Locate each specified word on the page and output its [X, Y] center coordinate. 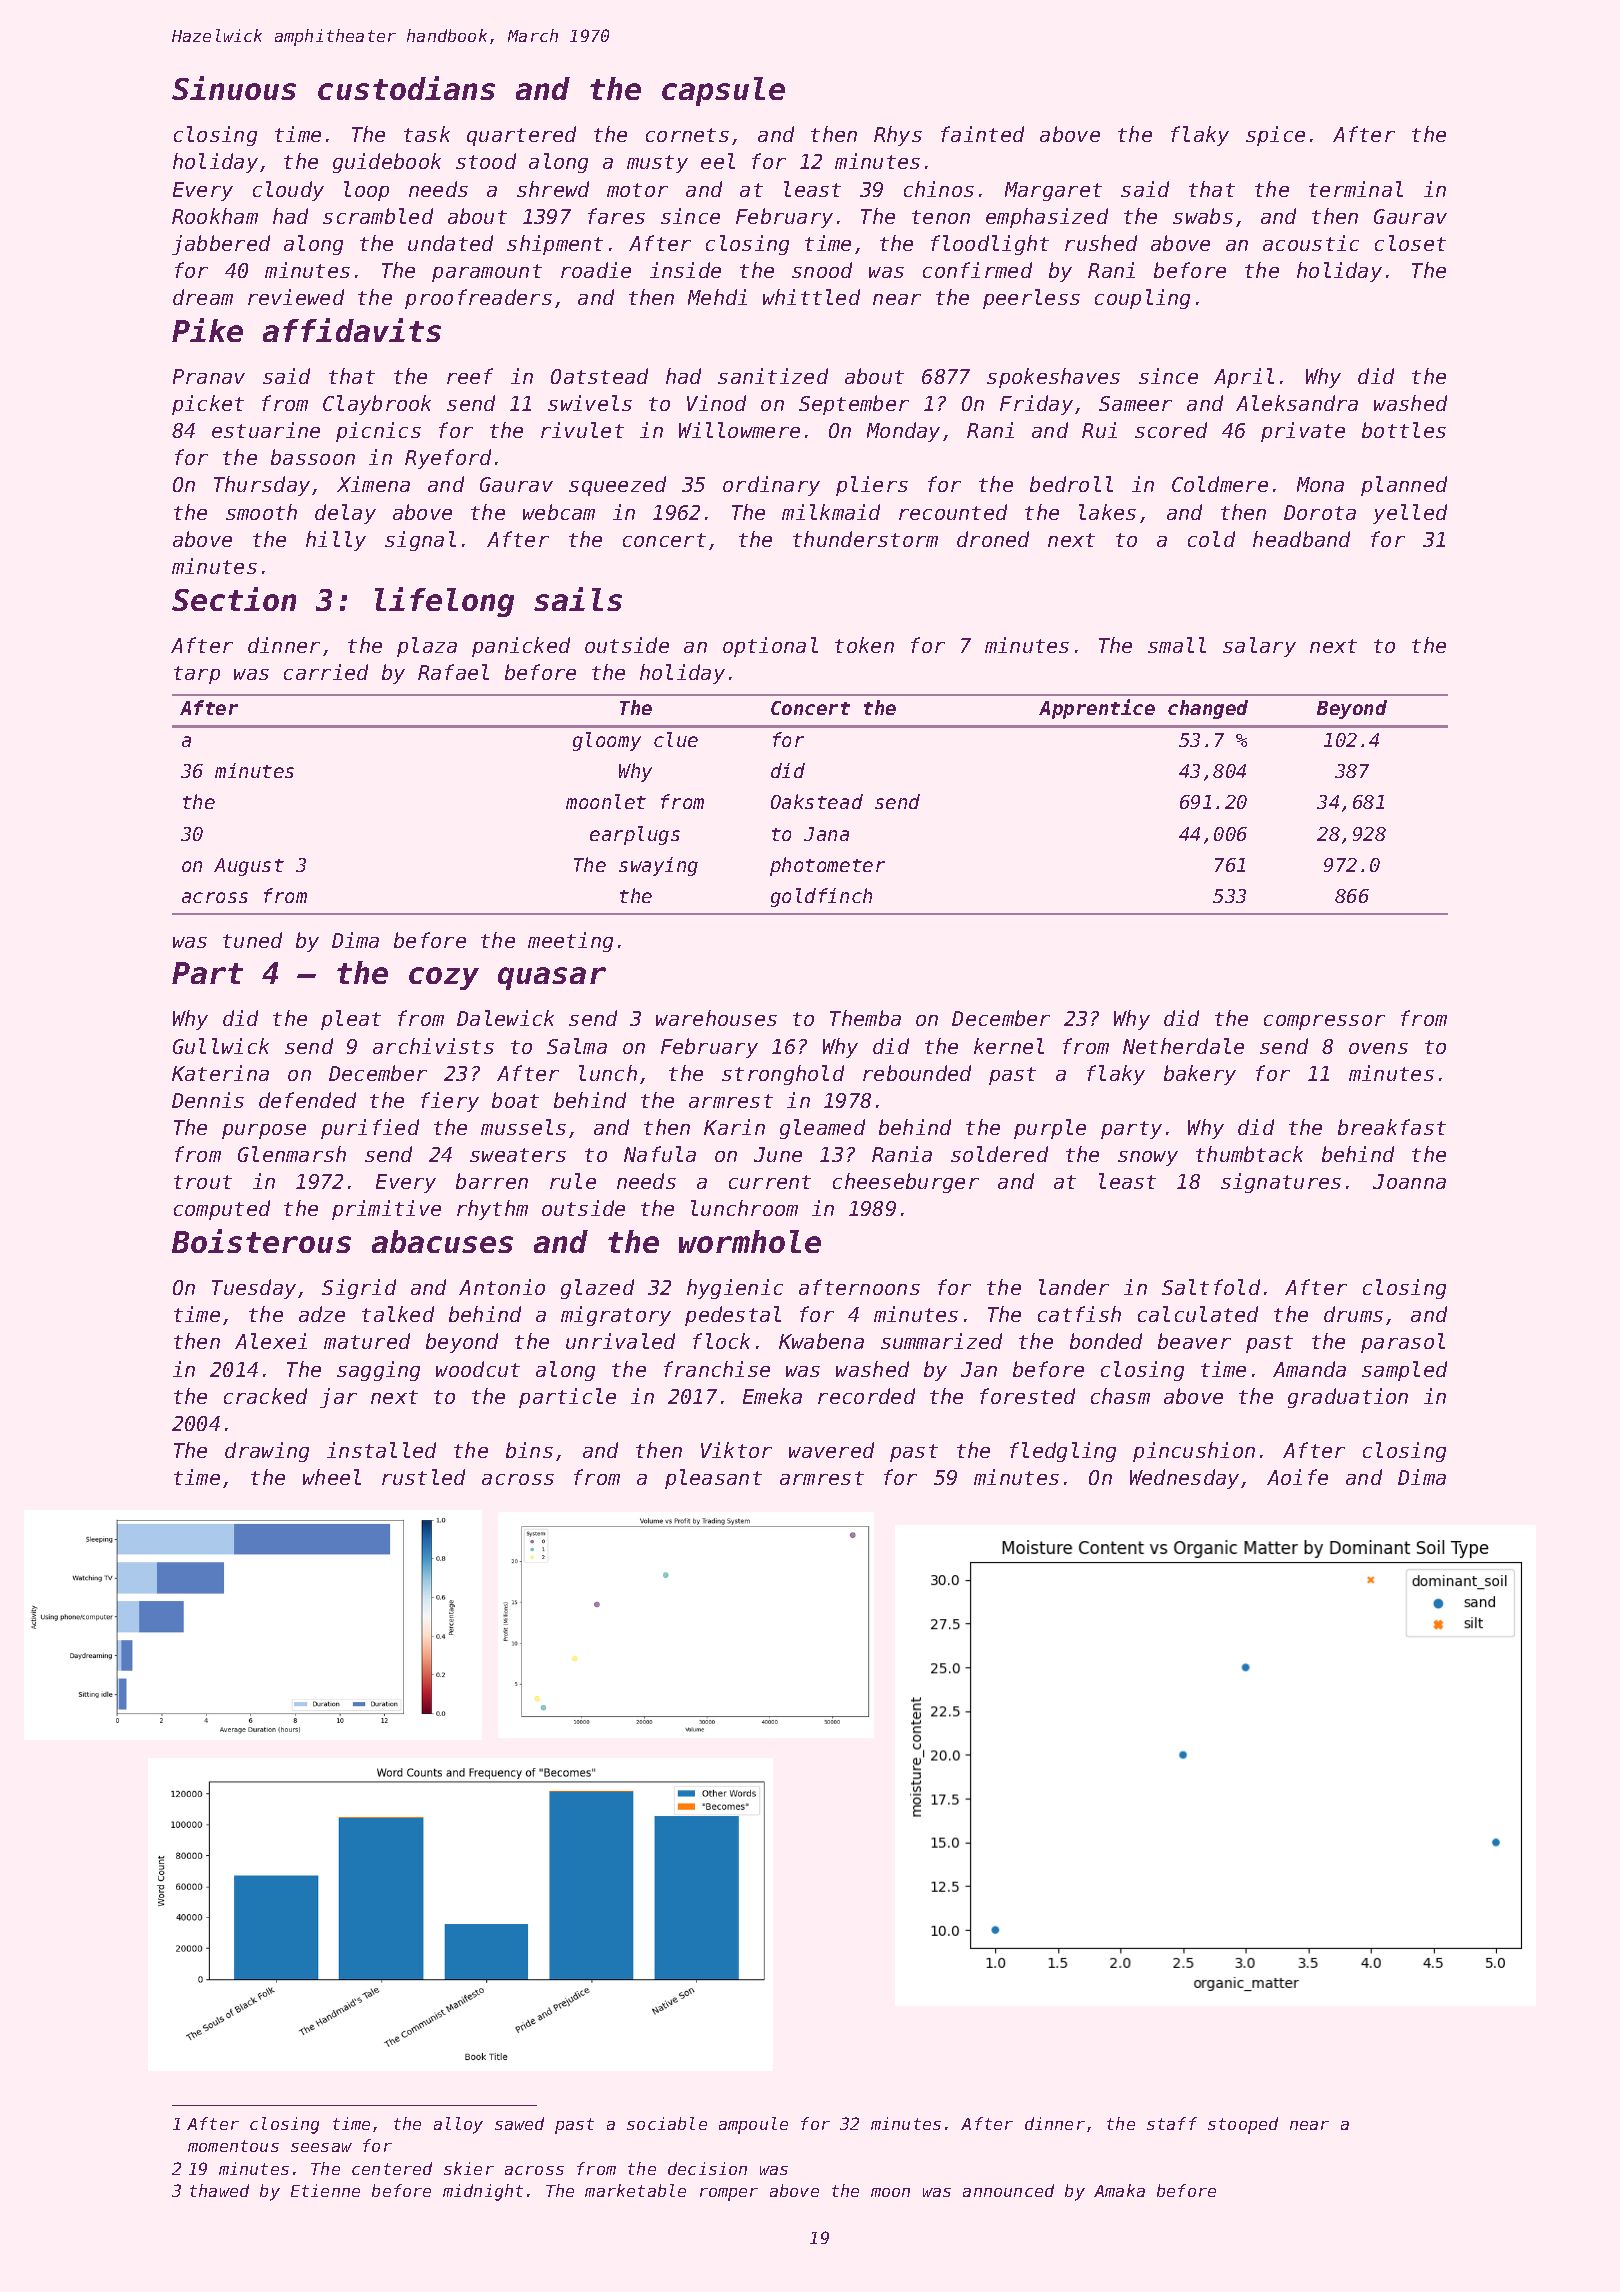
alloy [458, 2125]
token [864, 645]
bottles [1404, 430]
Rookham [215, 216]
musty [657, 164]
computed [222, 1210]
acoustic [1311, 243]
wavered [831, 1450]
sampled [1404, 1371]
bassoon [313, 457]
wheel [332, 1477]
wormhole [750, 1241]
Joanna [1409, 1181]
